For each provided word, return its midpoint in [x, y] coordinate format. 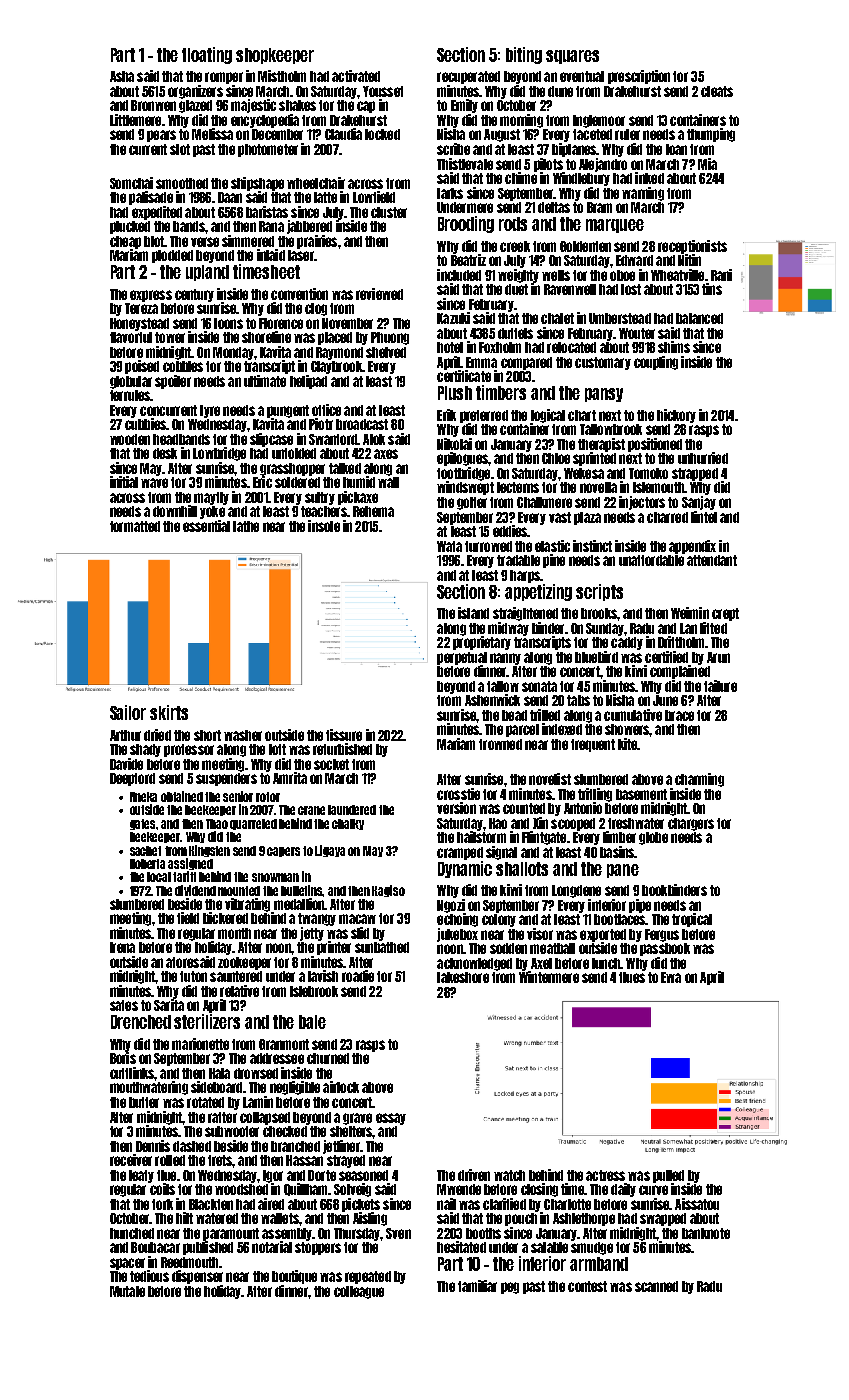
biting [524, 55]
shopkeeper [275, 56]
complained [680, 672]
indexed [562, 729]
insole [324, 526]
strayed [346, 1161]
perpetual [462, 658]
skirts [169, 712]
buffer [144, 1102]
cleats [717, 91]
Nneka [143, 797]
